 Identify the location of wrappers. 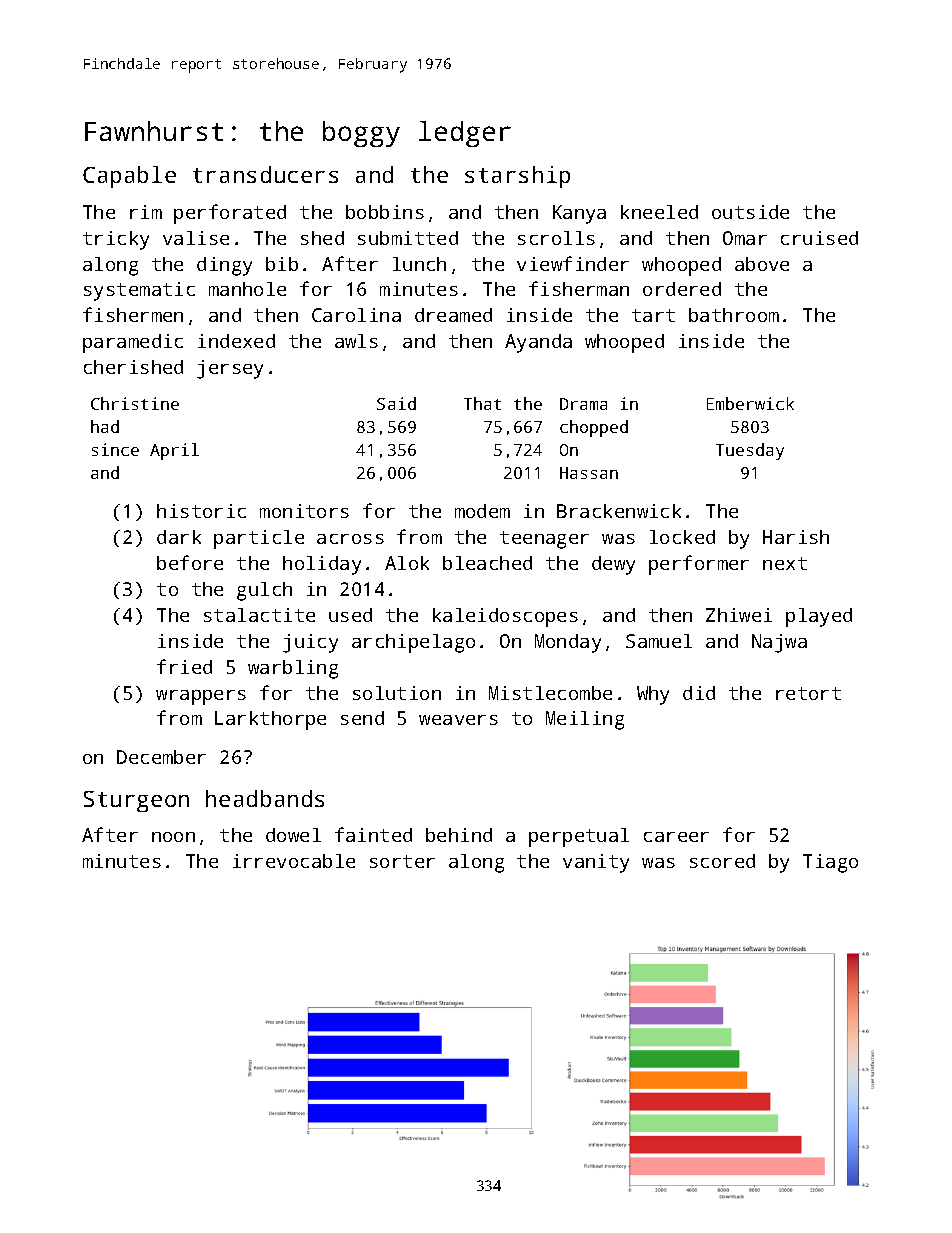
(201, 697).
